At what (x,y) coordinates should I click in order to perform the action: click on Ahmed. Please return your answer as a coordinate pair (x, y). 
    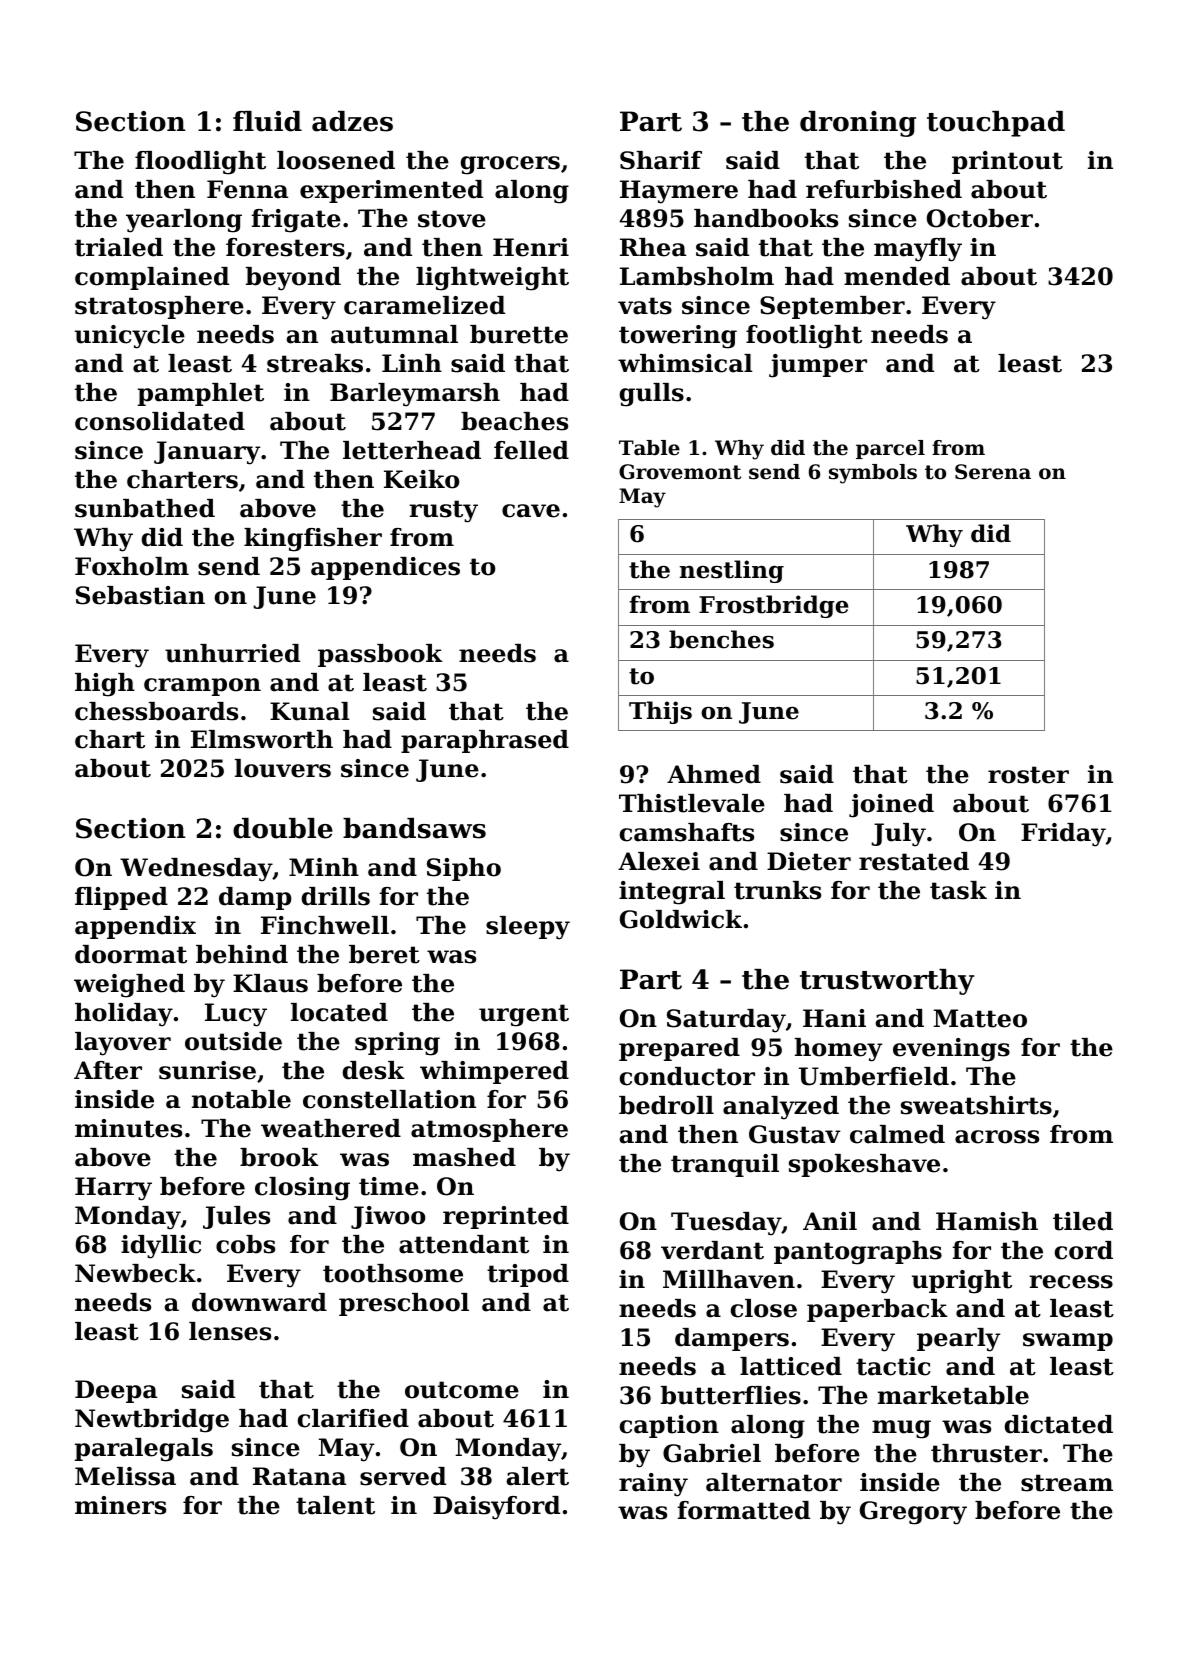
    Looking at the image, I should click on (714, 774).
